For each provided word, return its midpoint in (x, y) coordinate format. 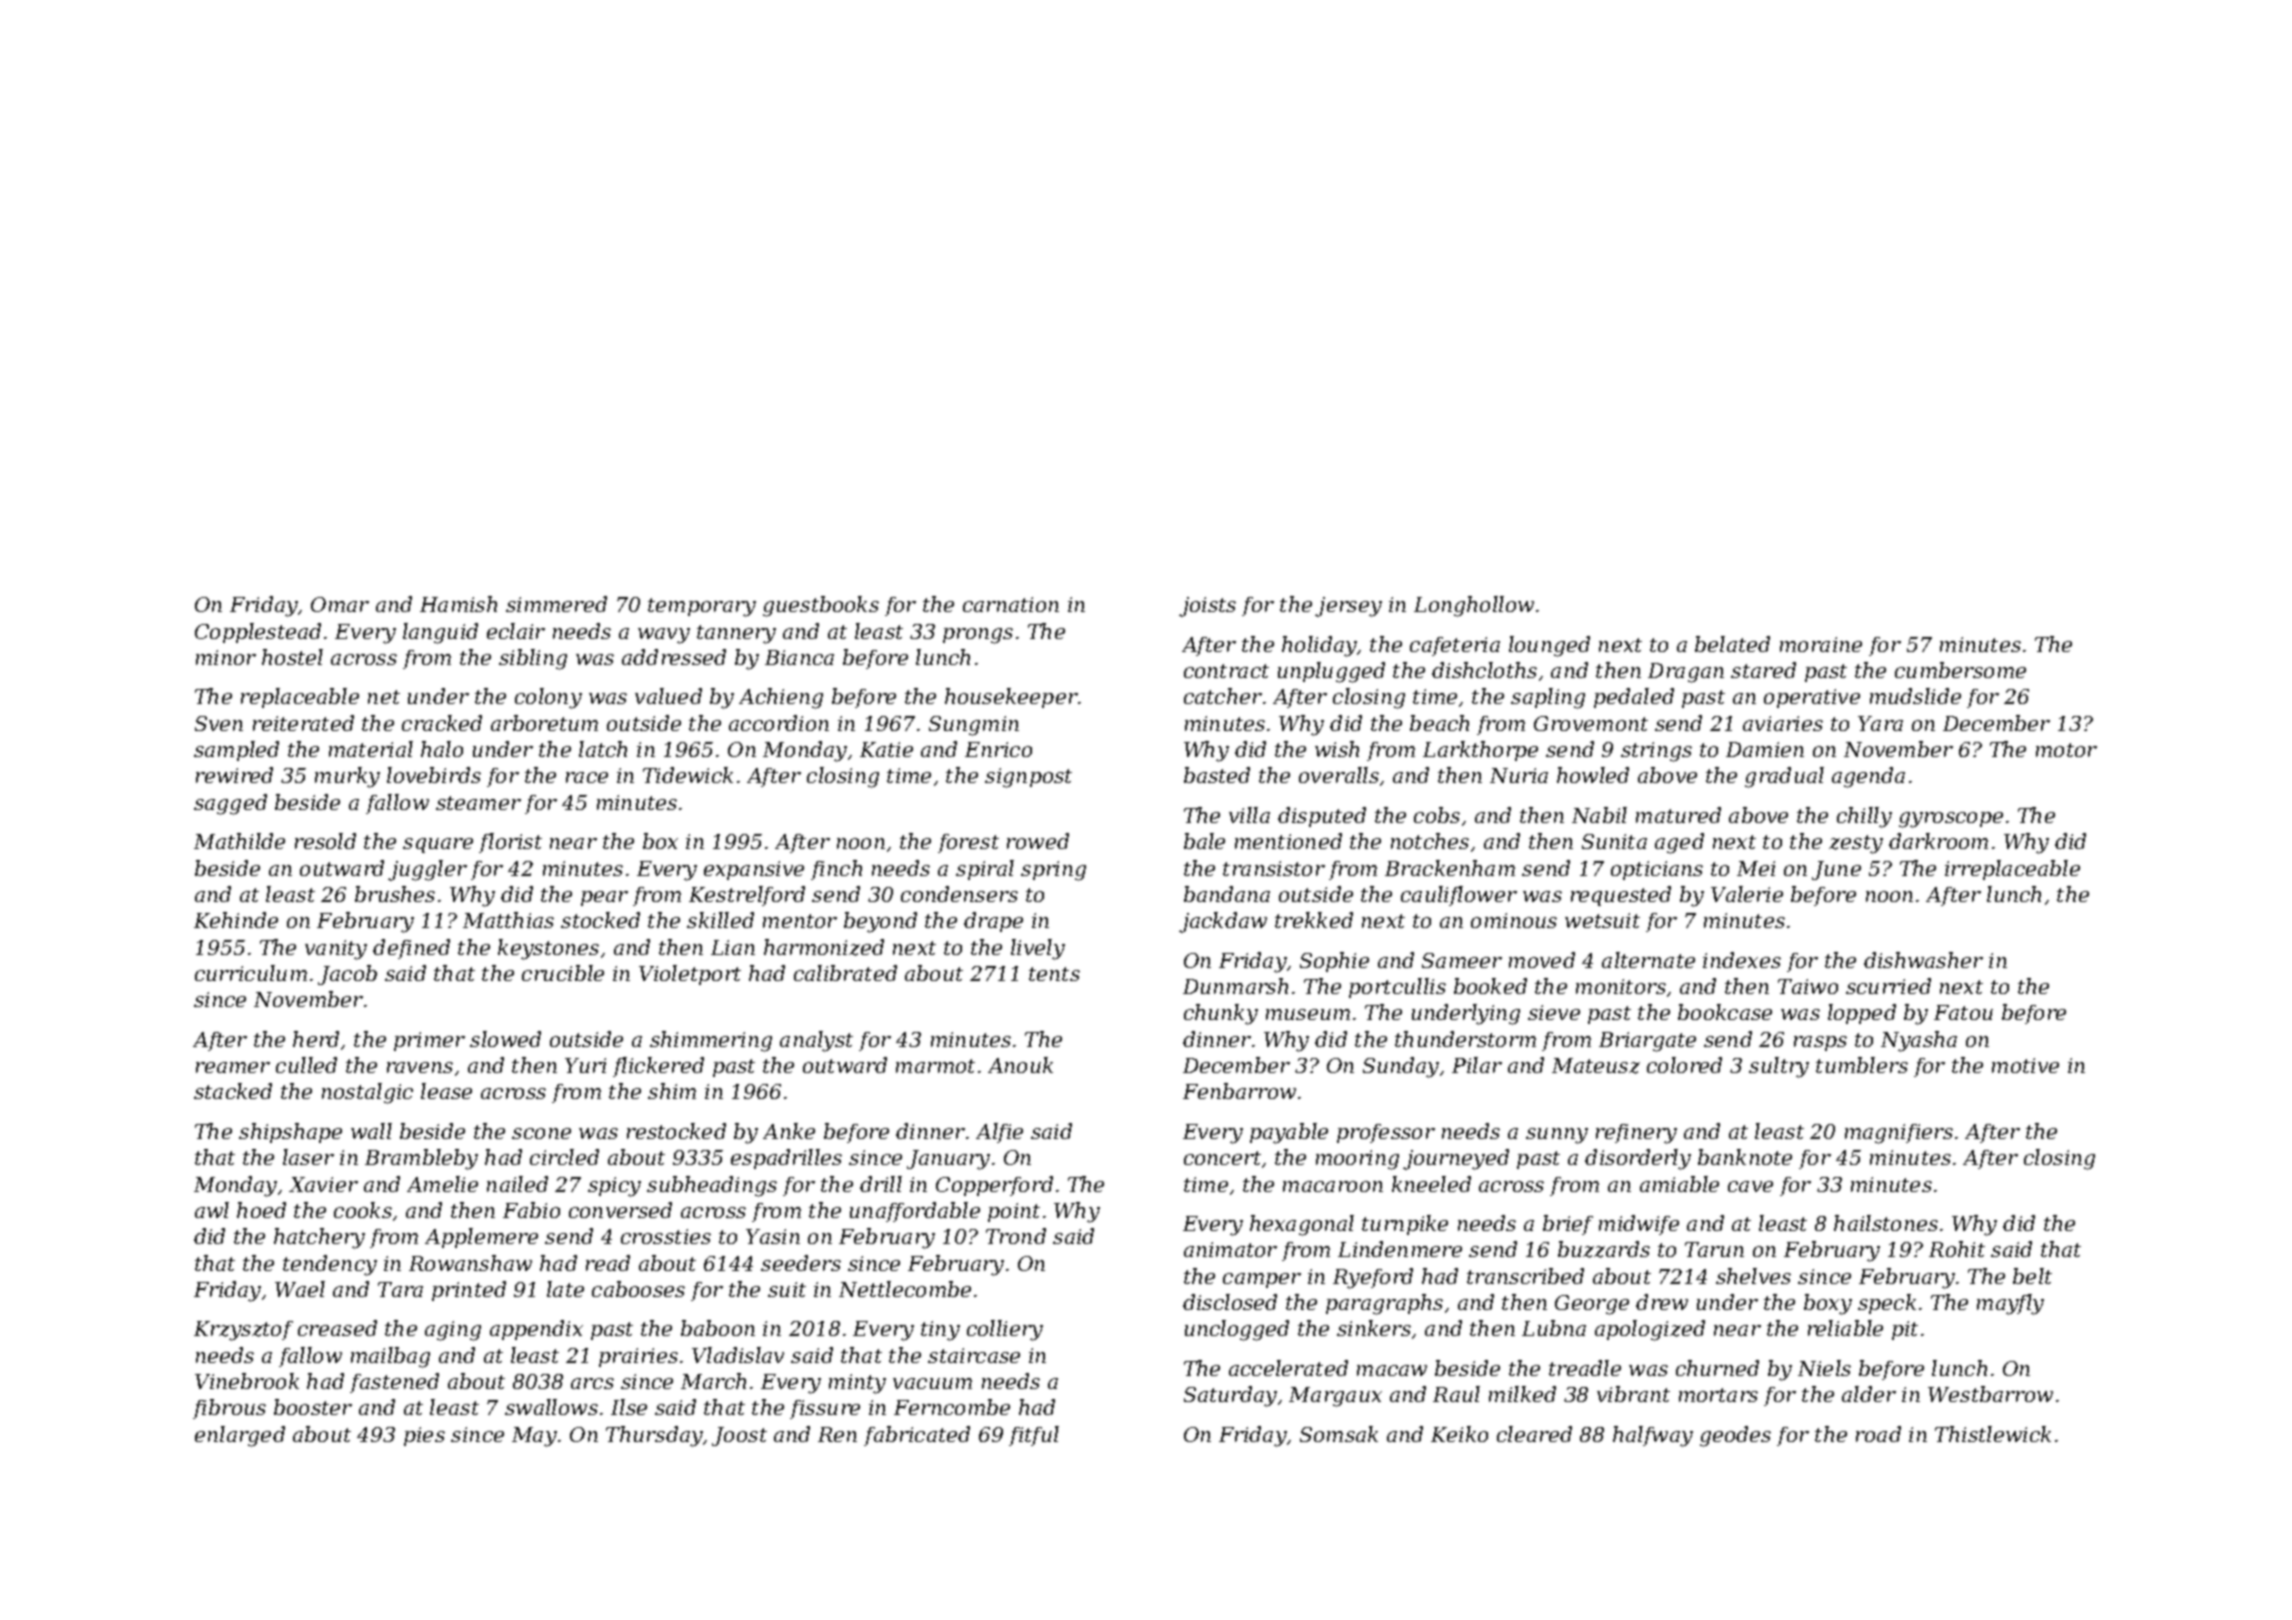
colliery (1005, 1330)
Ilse (629, 1407)
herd (316, 1039)
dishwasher (1923, 960)
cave (1750, 1186)
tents (1054, 974)
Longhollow (1474, 606)
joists (1207, 607)
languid (440, 633)
